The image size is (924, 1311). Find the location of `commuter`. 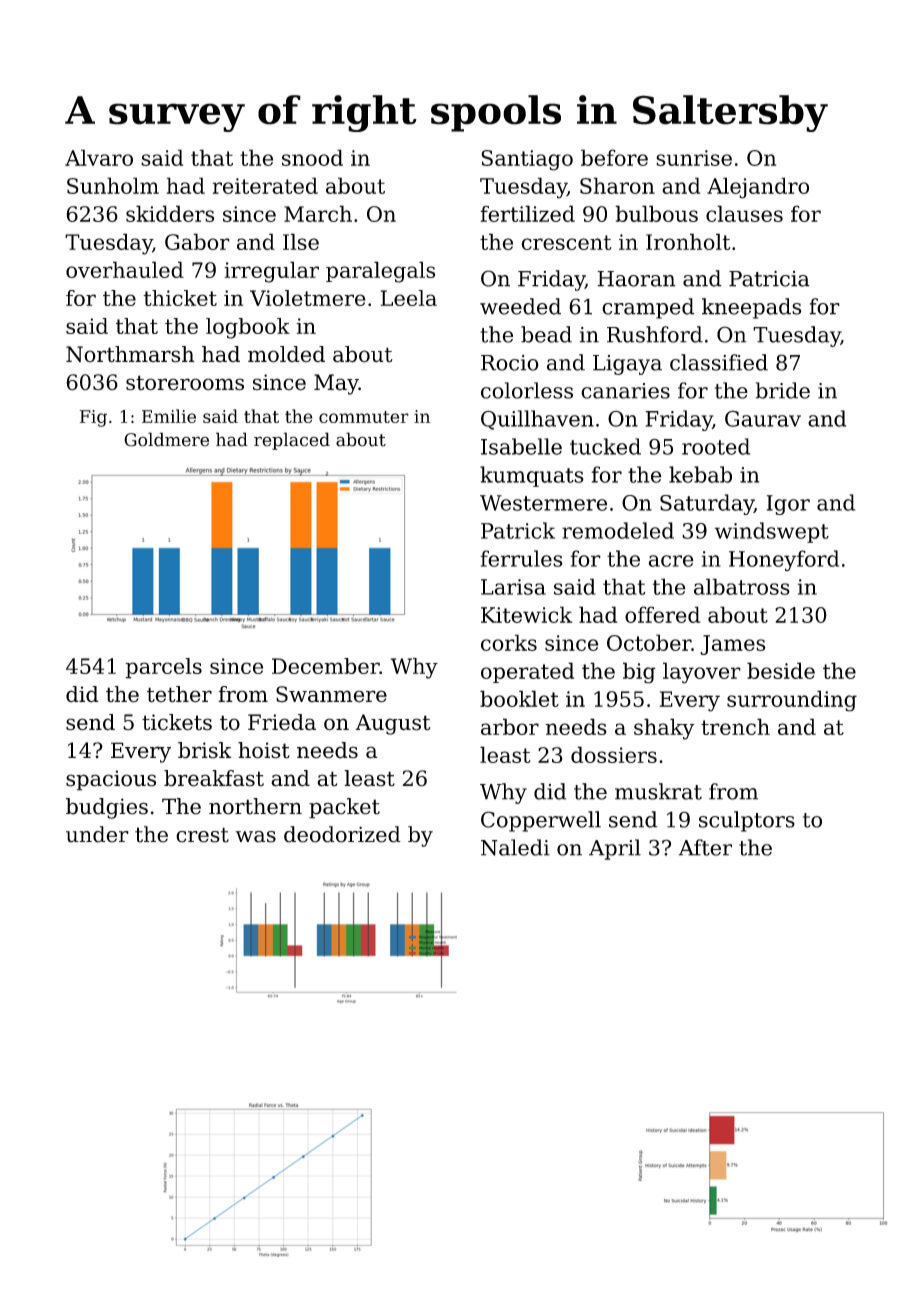

commuter is located at coordinates (364, 417).
